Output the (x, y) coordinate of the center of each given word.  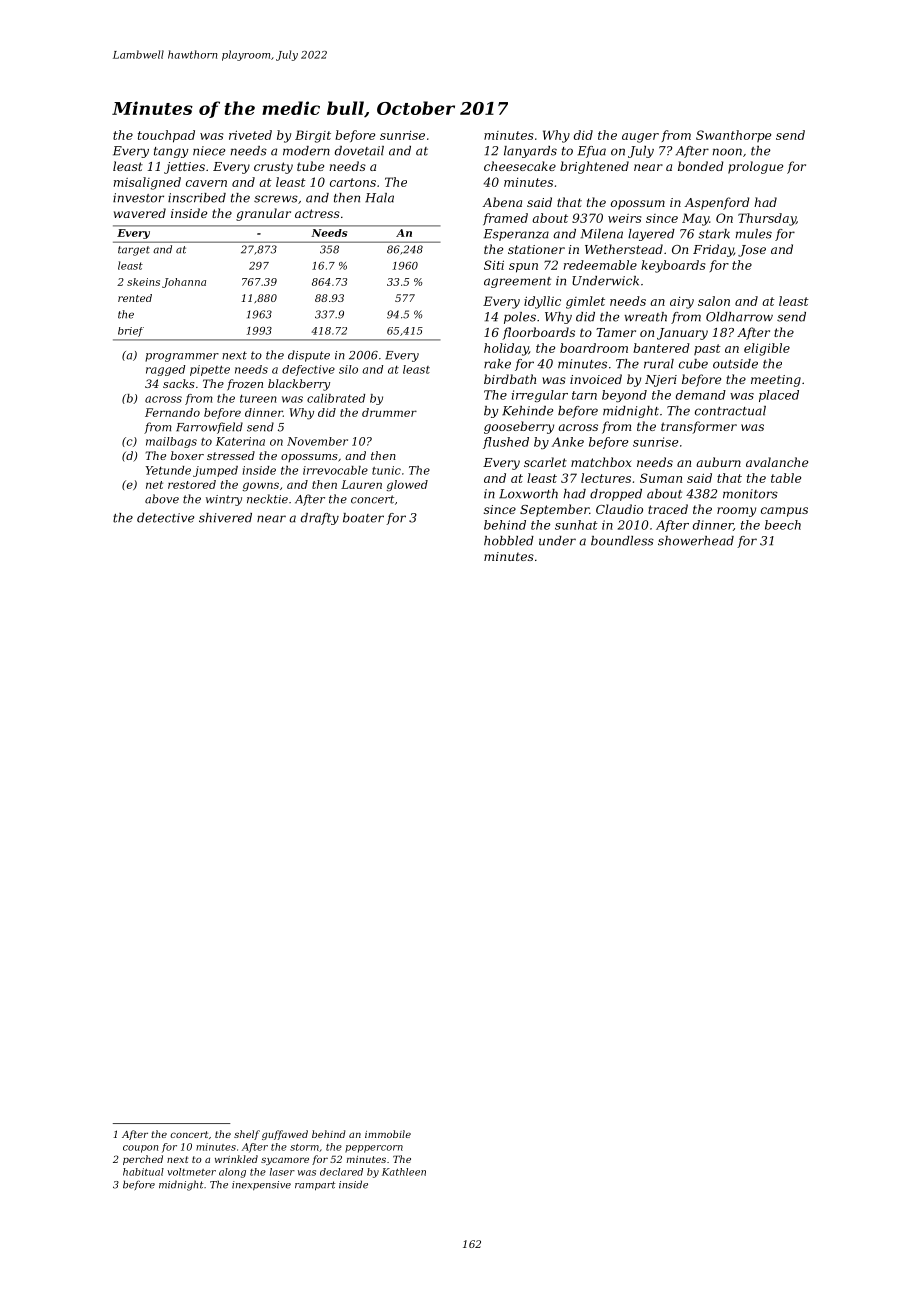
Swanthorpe (733, 136)
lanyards (530, 152)
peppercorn (374, 1149)
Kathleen (404, 1172)
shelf (247, 1135)
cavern (206, 183)
